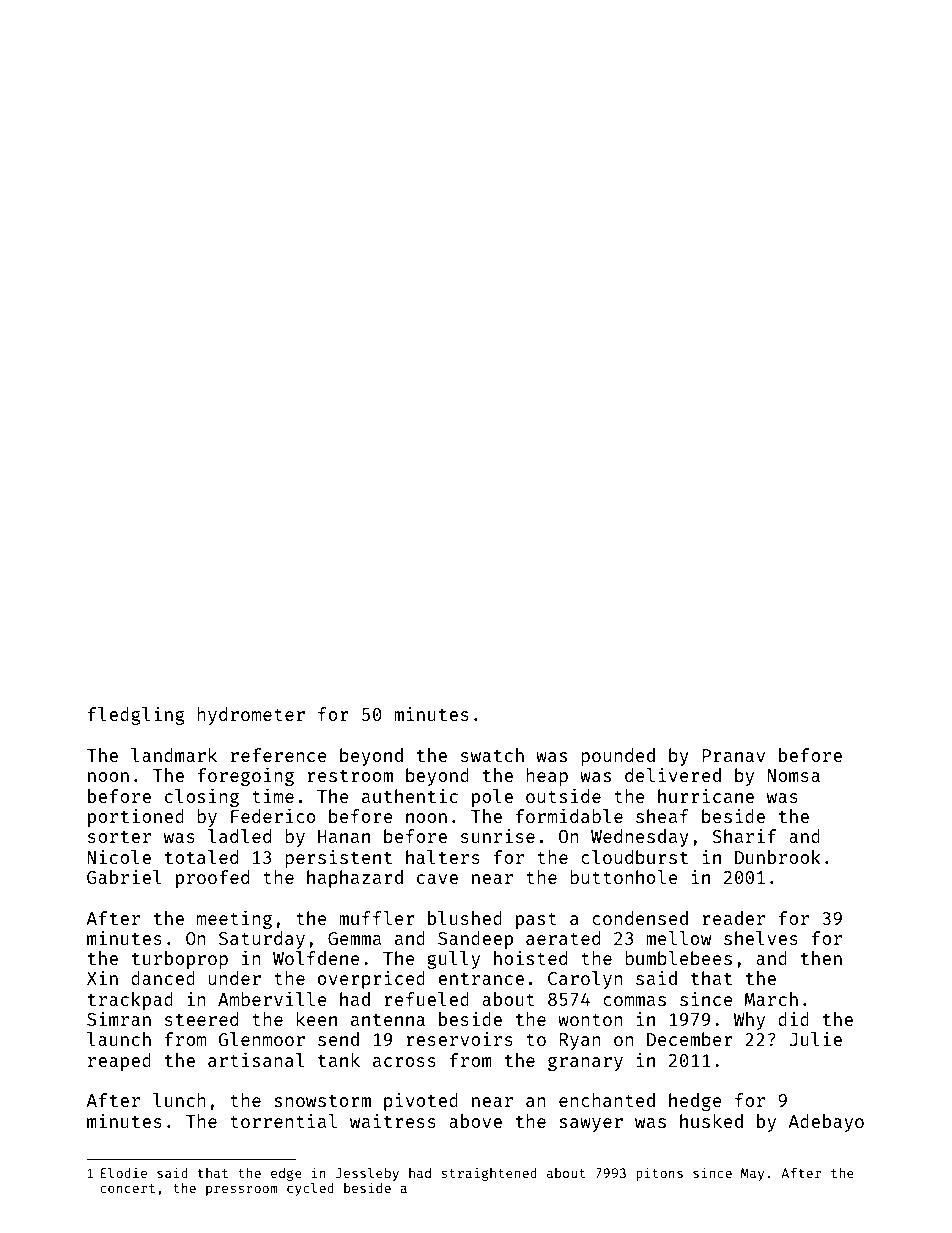 The height and width of the image is (1233, 952). I want to click on pole, so click(492, 798).
